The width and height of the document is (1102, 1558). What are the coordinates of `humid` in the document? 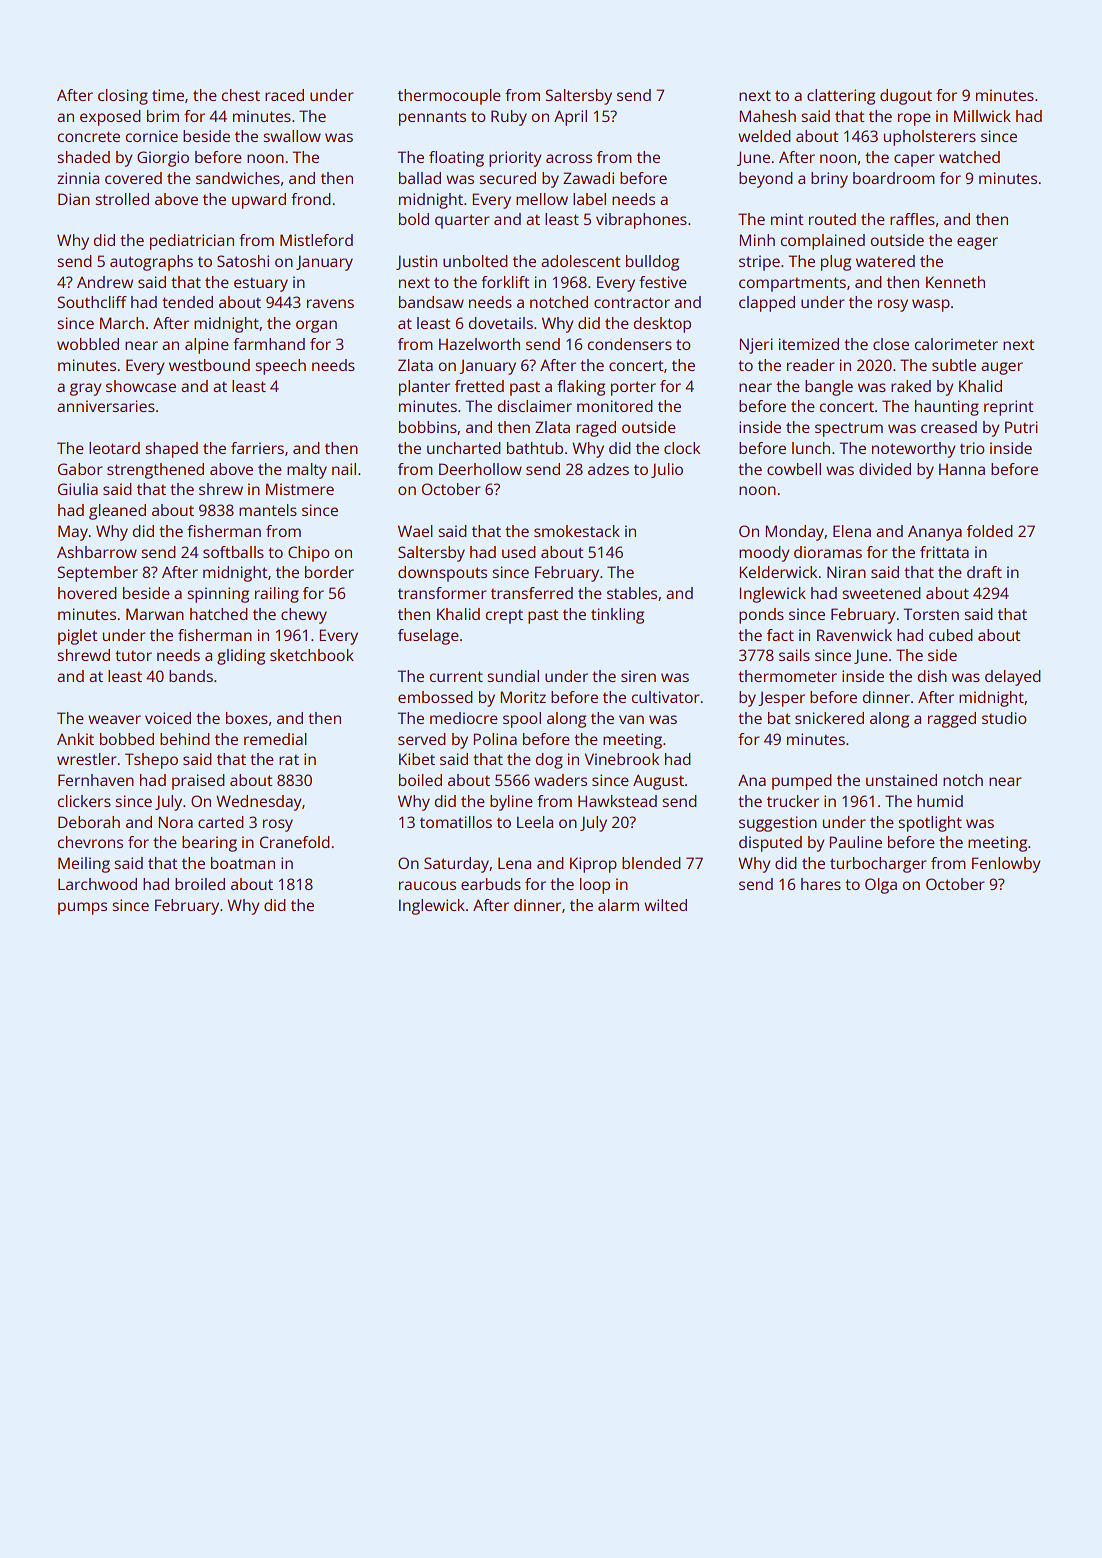 It's located at (940, 801).
